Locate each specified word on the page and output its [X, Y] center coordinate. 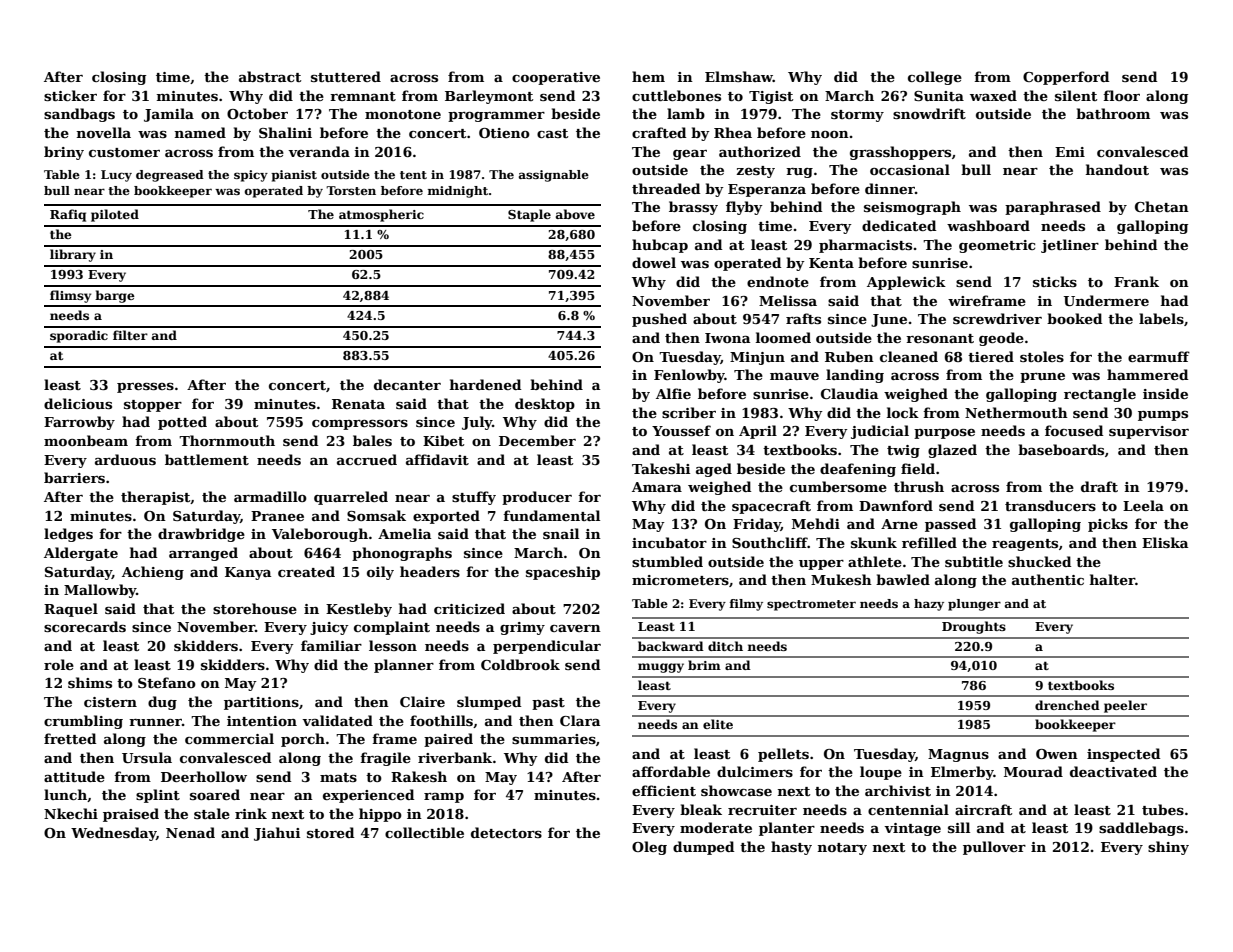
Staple [529, 215]
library [73, 255]
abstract [270, 76]
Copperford [1066, 78]
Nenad [190, 832]
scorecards [85, 626]
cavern [575, 628]
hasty [791, 848]
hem [648, 76]
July [477, 423]
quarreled [351, 498]
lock [903, 412]
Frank [1136, 281]
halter [1112, 579]
